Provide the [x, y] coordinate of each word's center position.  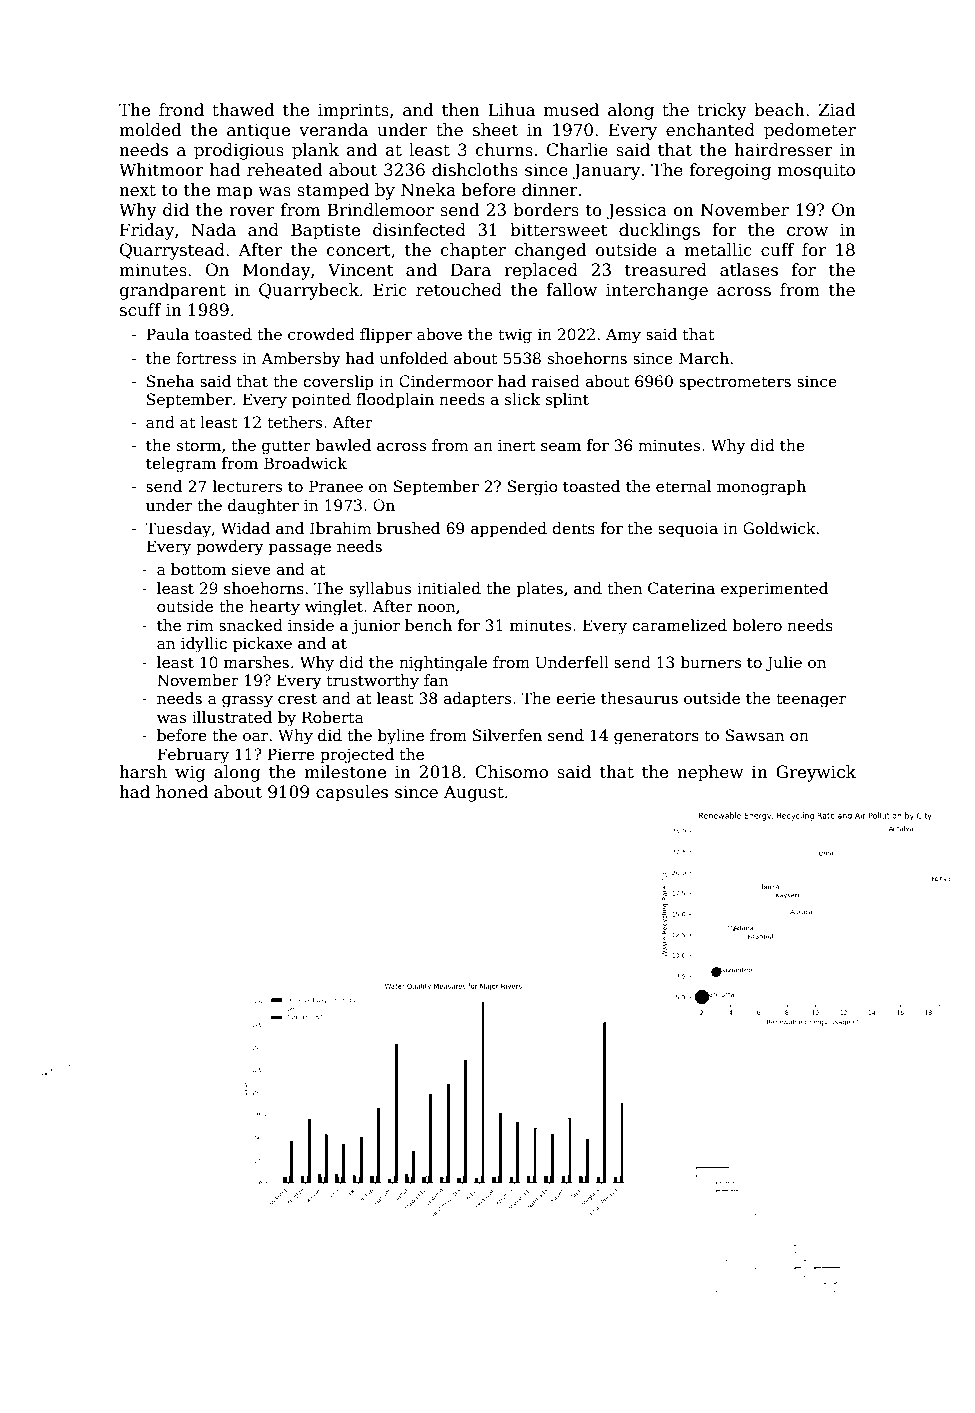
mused [571, 110]
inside [311, 625]
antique [258, 131]
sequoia [688, 529]
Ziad [837, 110]
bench [428, 625]
